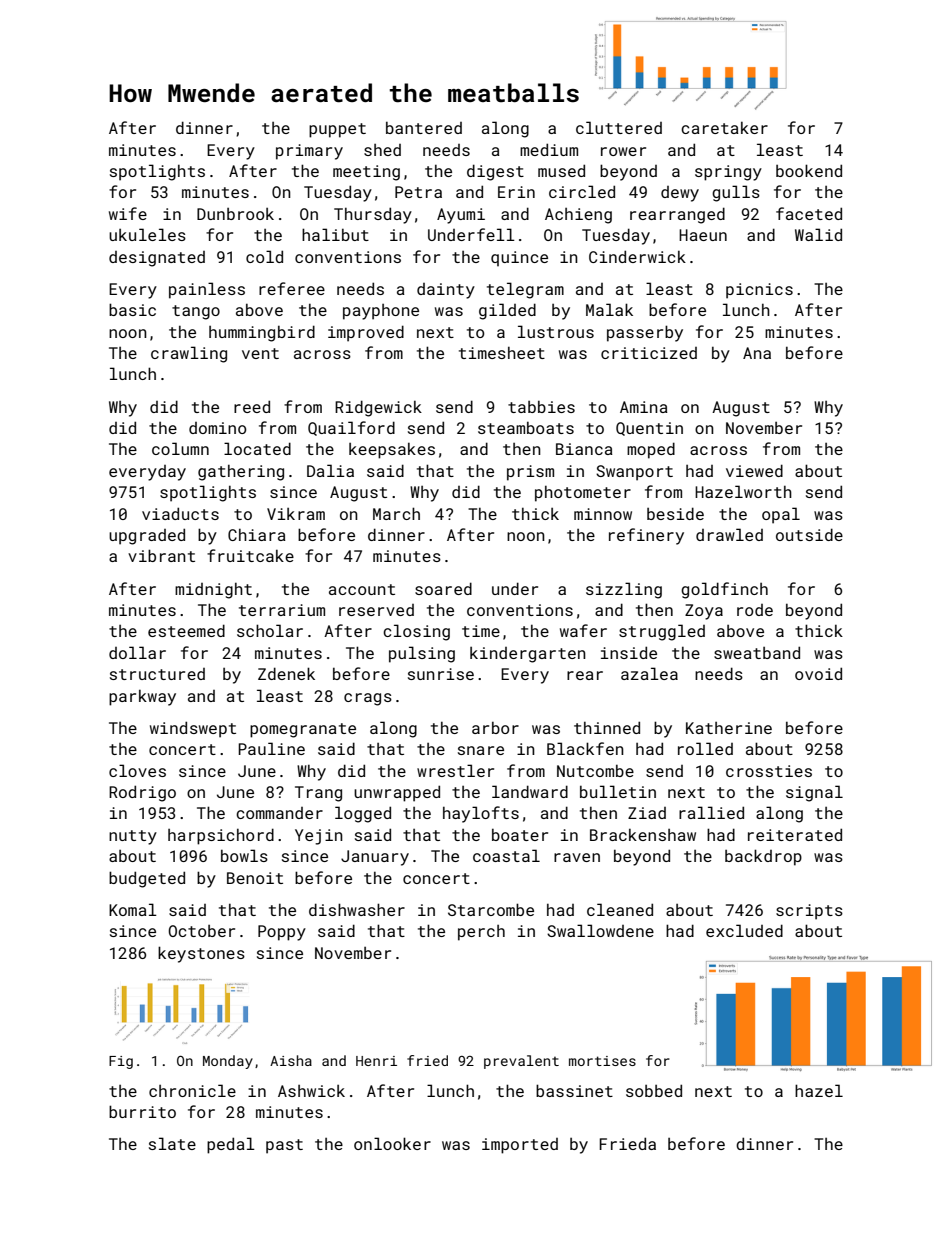  I want to click on pulsing, so click(422, 654).
